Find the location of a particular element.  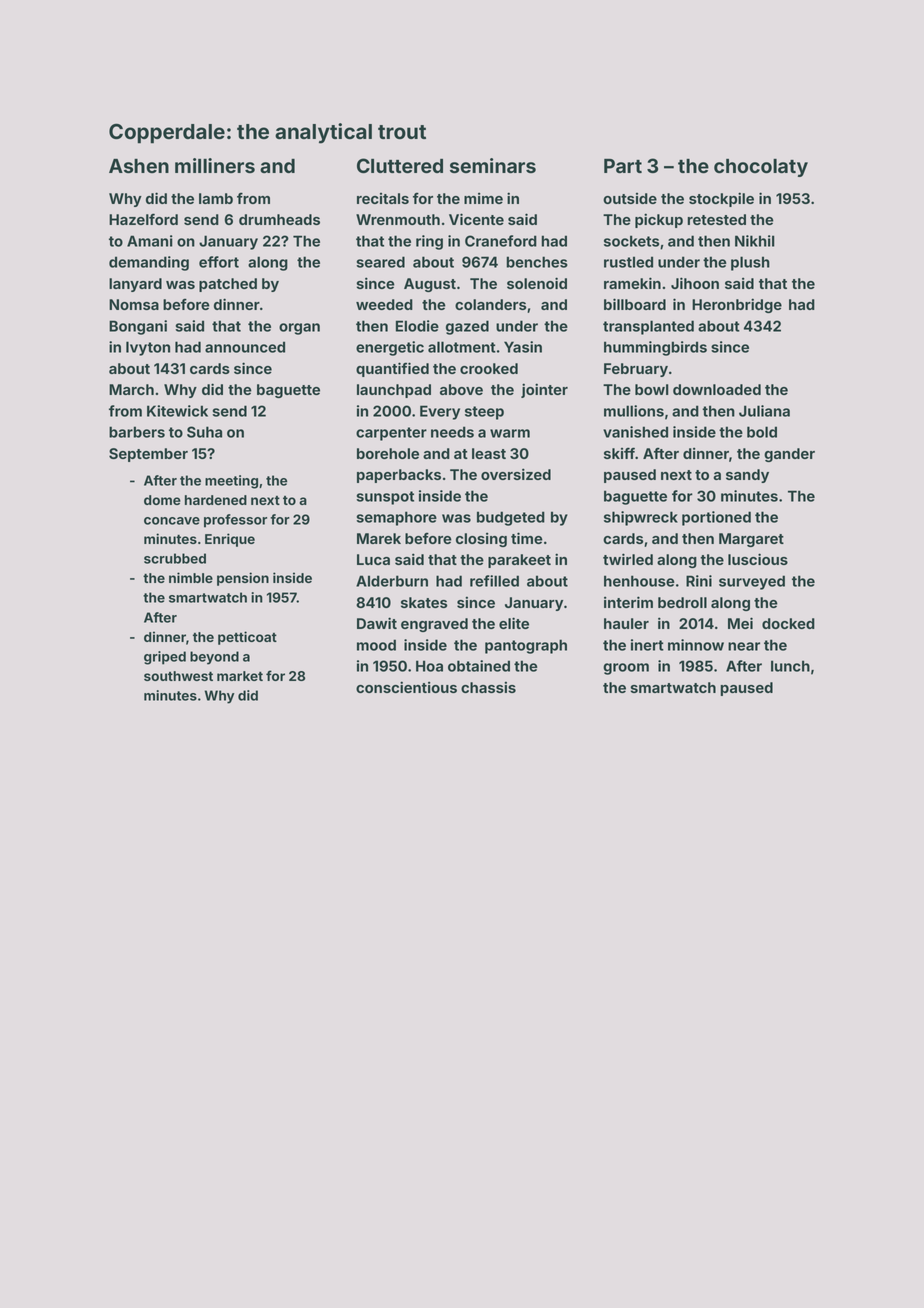

concave is located at coordinates (172, 521).
